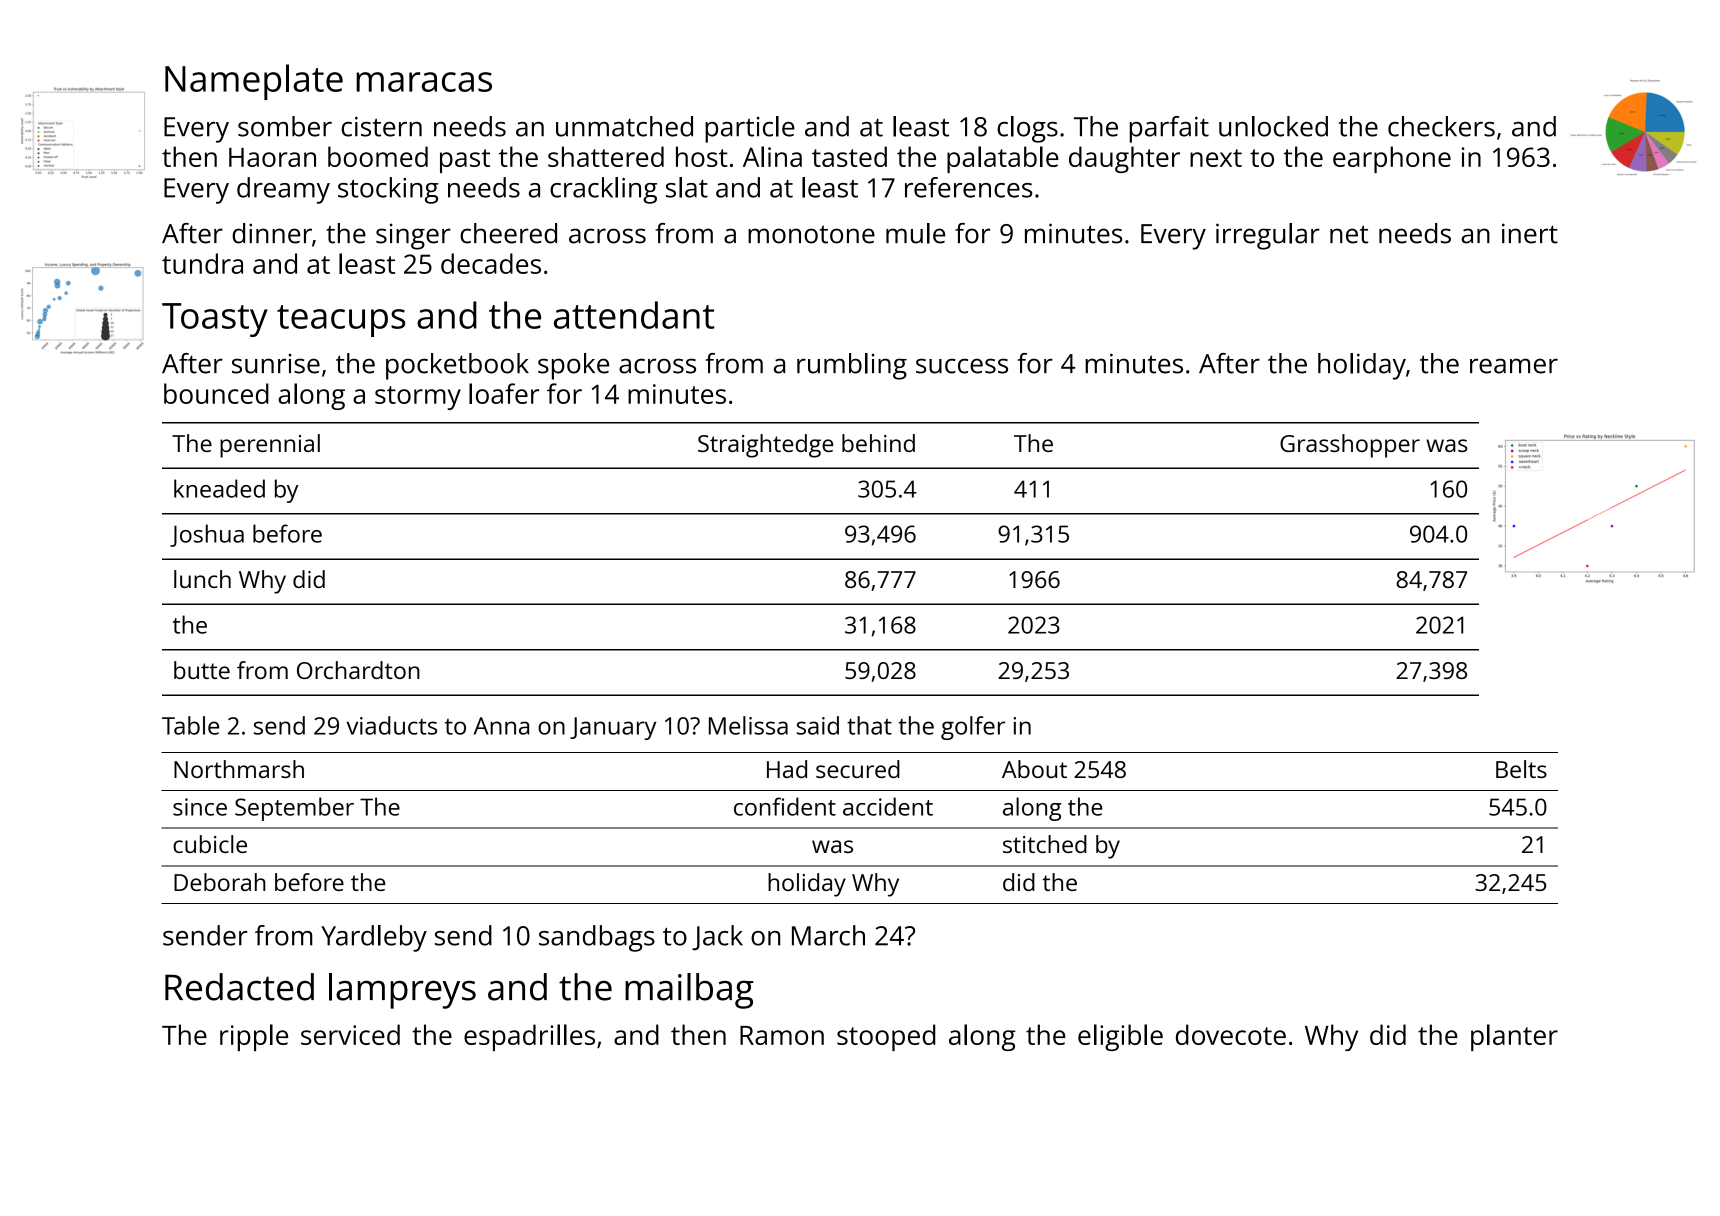 The width and height of the screenshot is (1720, 1216). What do you see at coordinates (285, 126) in the screenshot?
I see `somber` at bounding box center [285, 126].
